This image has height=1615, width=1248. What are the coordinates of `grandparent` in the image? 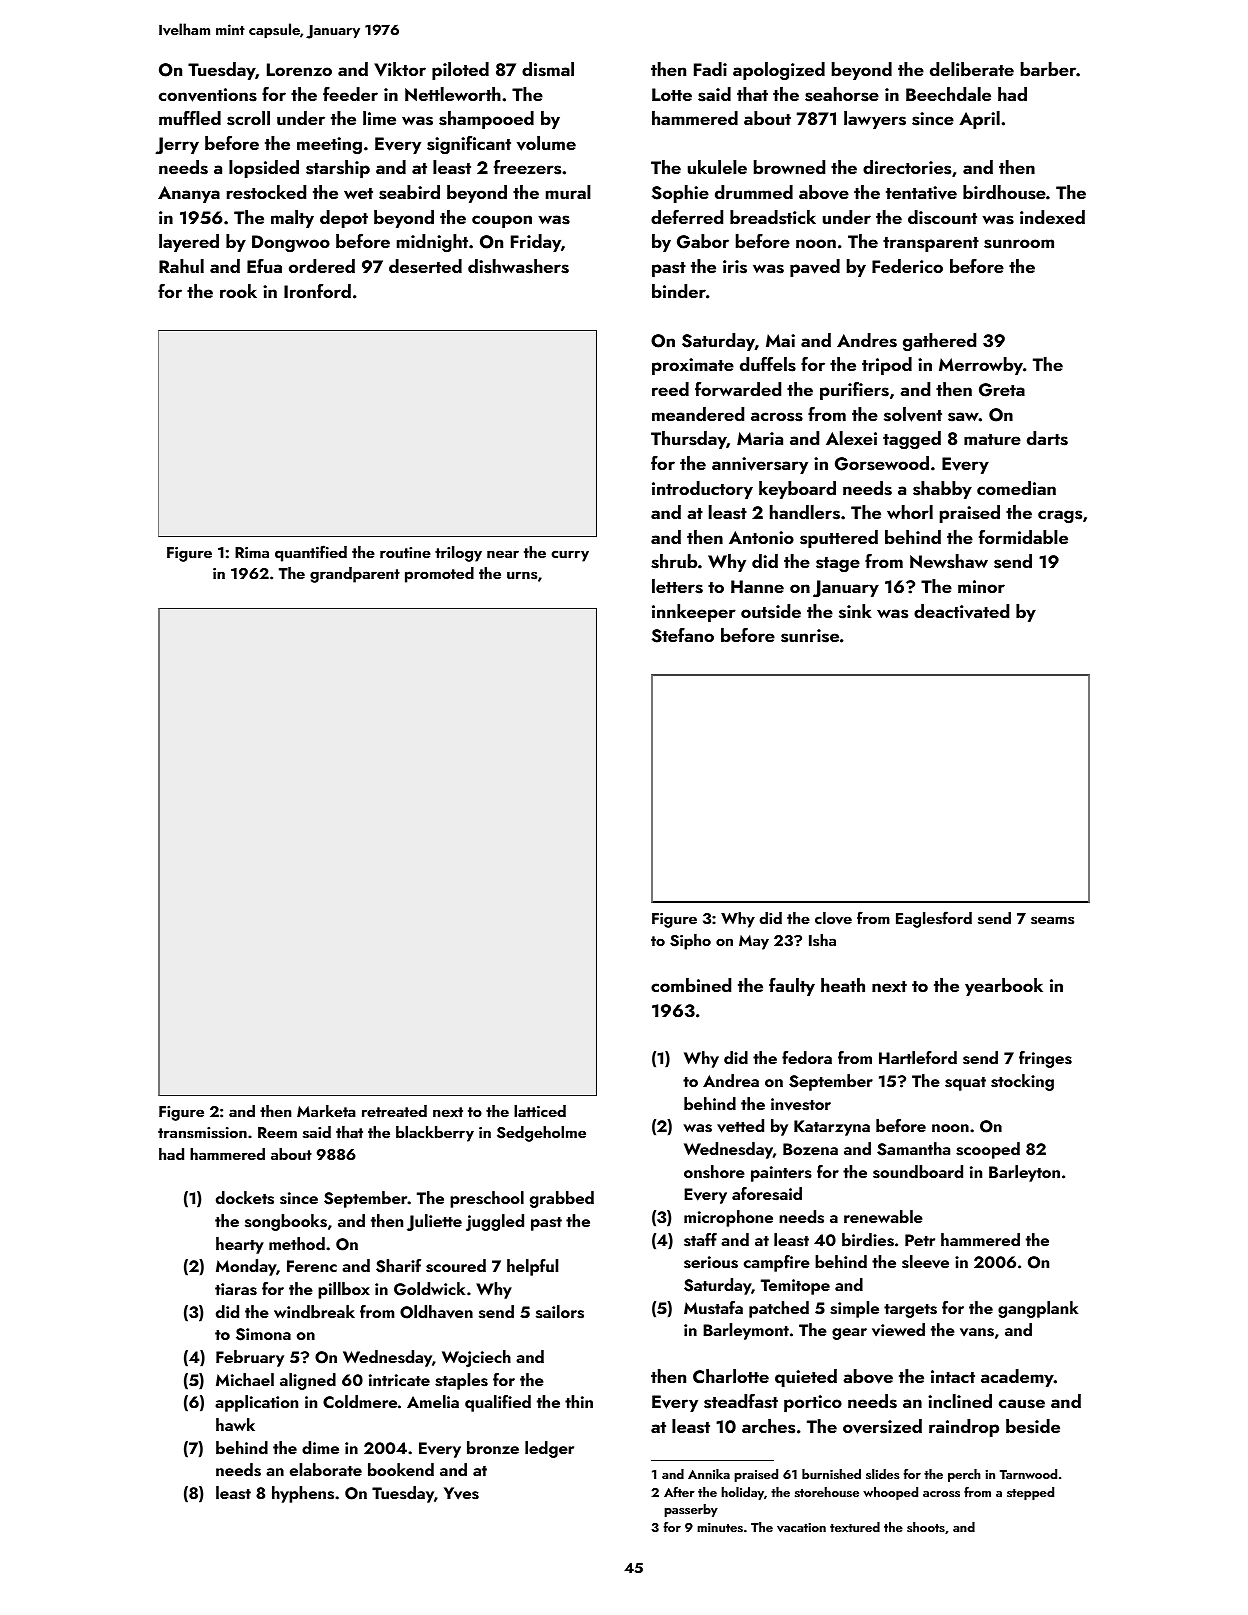 It's located at (355, 575).
